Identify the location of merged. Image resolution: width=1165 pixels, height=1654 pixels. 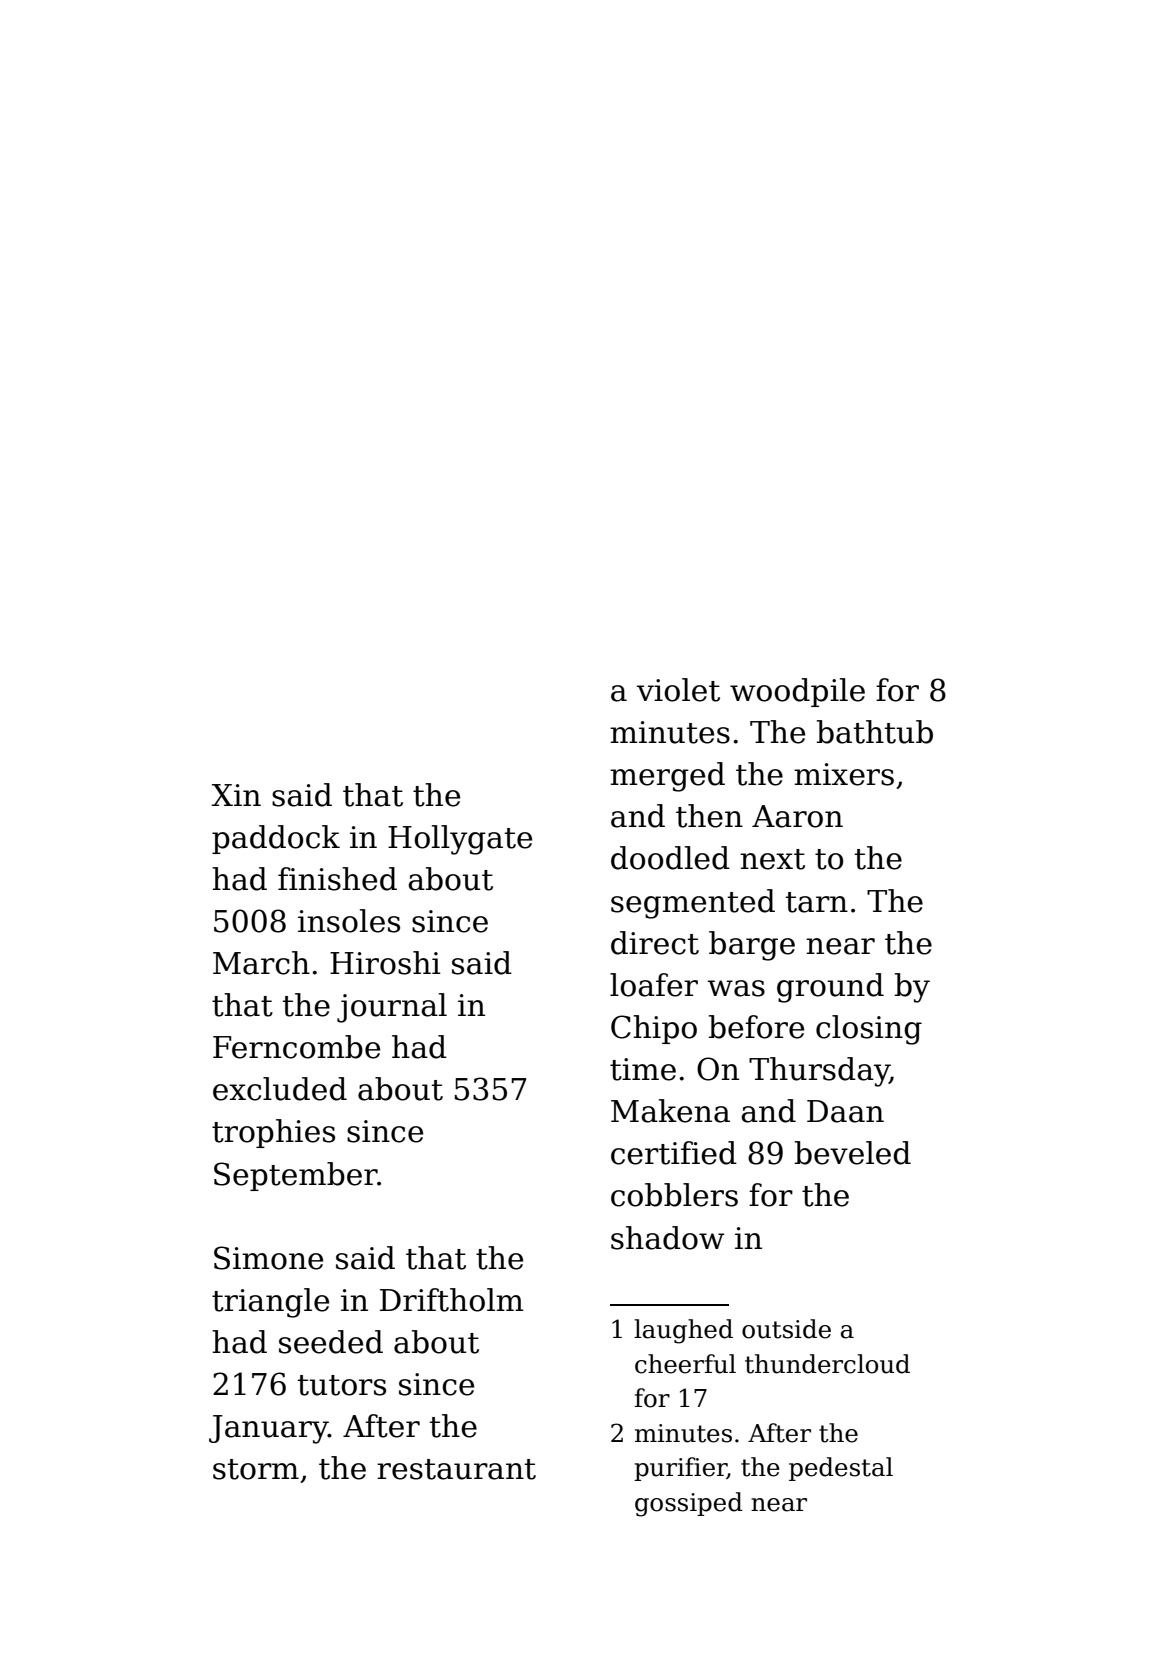
(667, 777).
